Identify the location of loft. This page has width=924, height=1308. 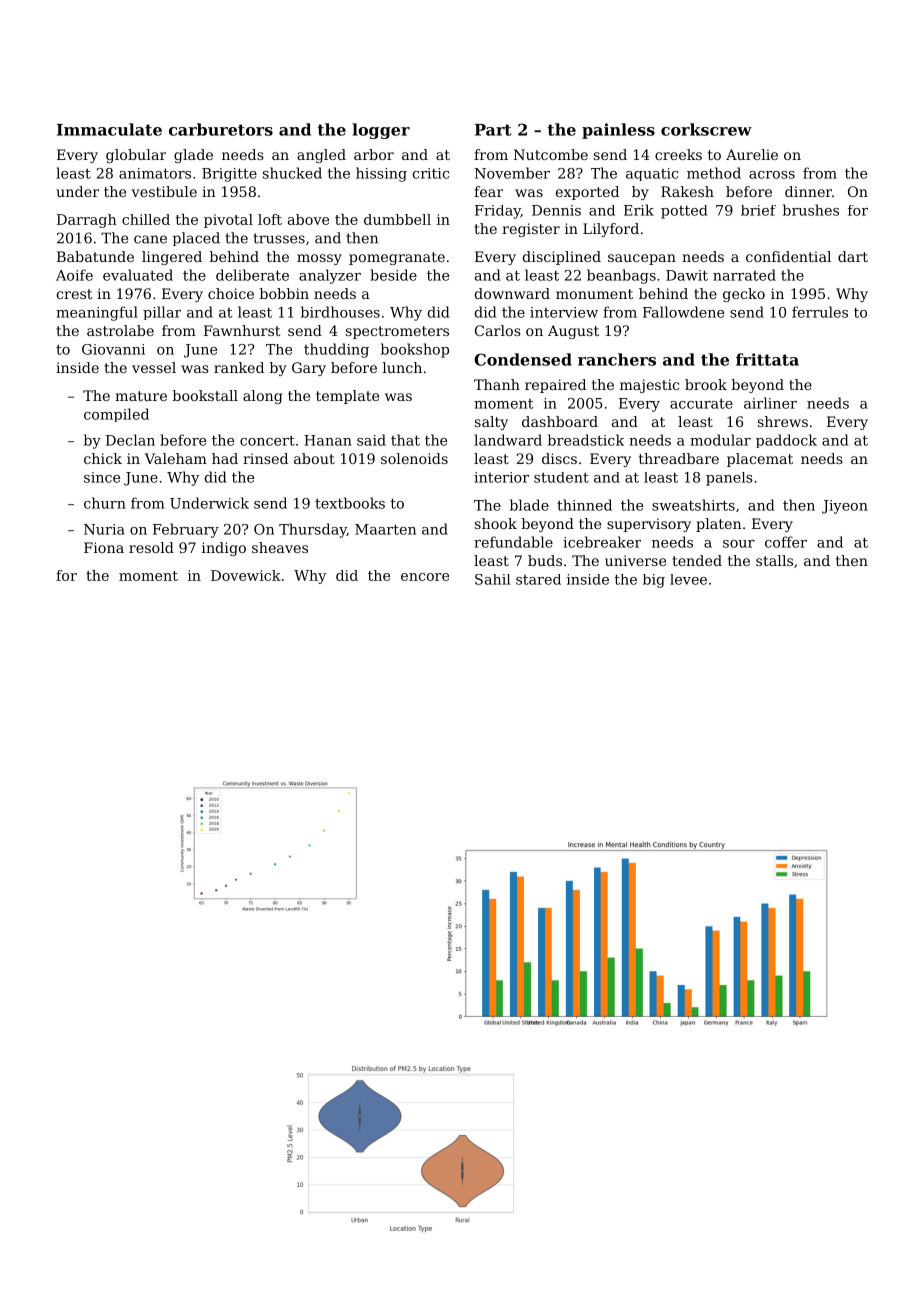
(270, 219).
